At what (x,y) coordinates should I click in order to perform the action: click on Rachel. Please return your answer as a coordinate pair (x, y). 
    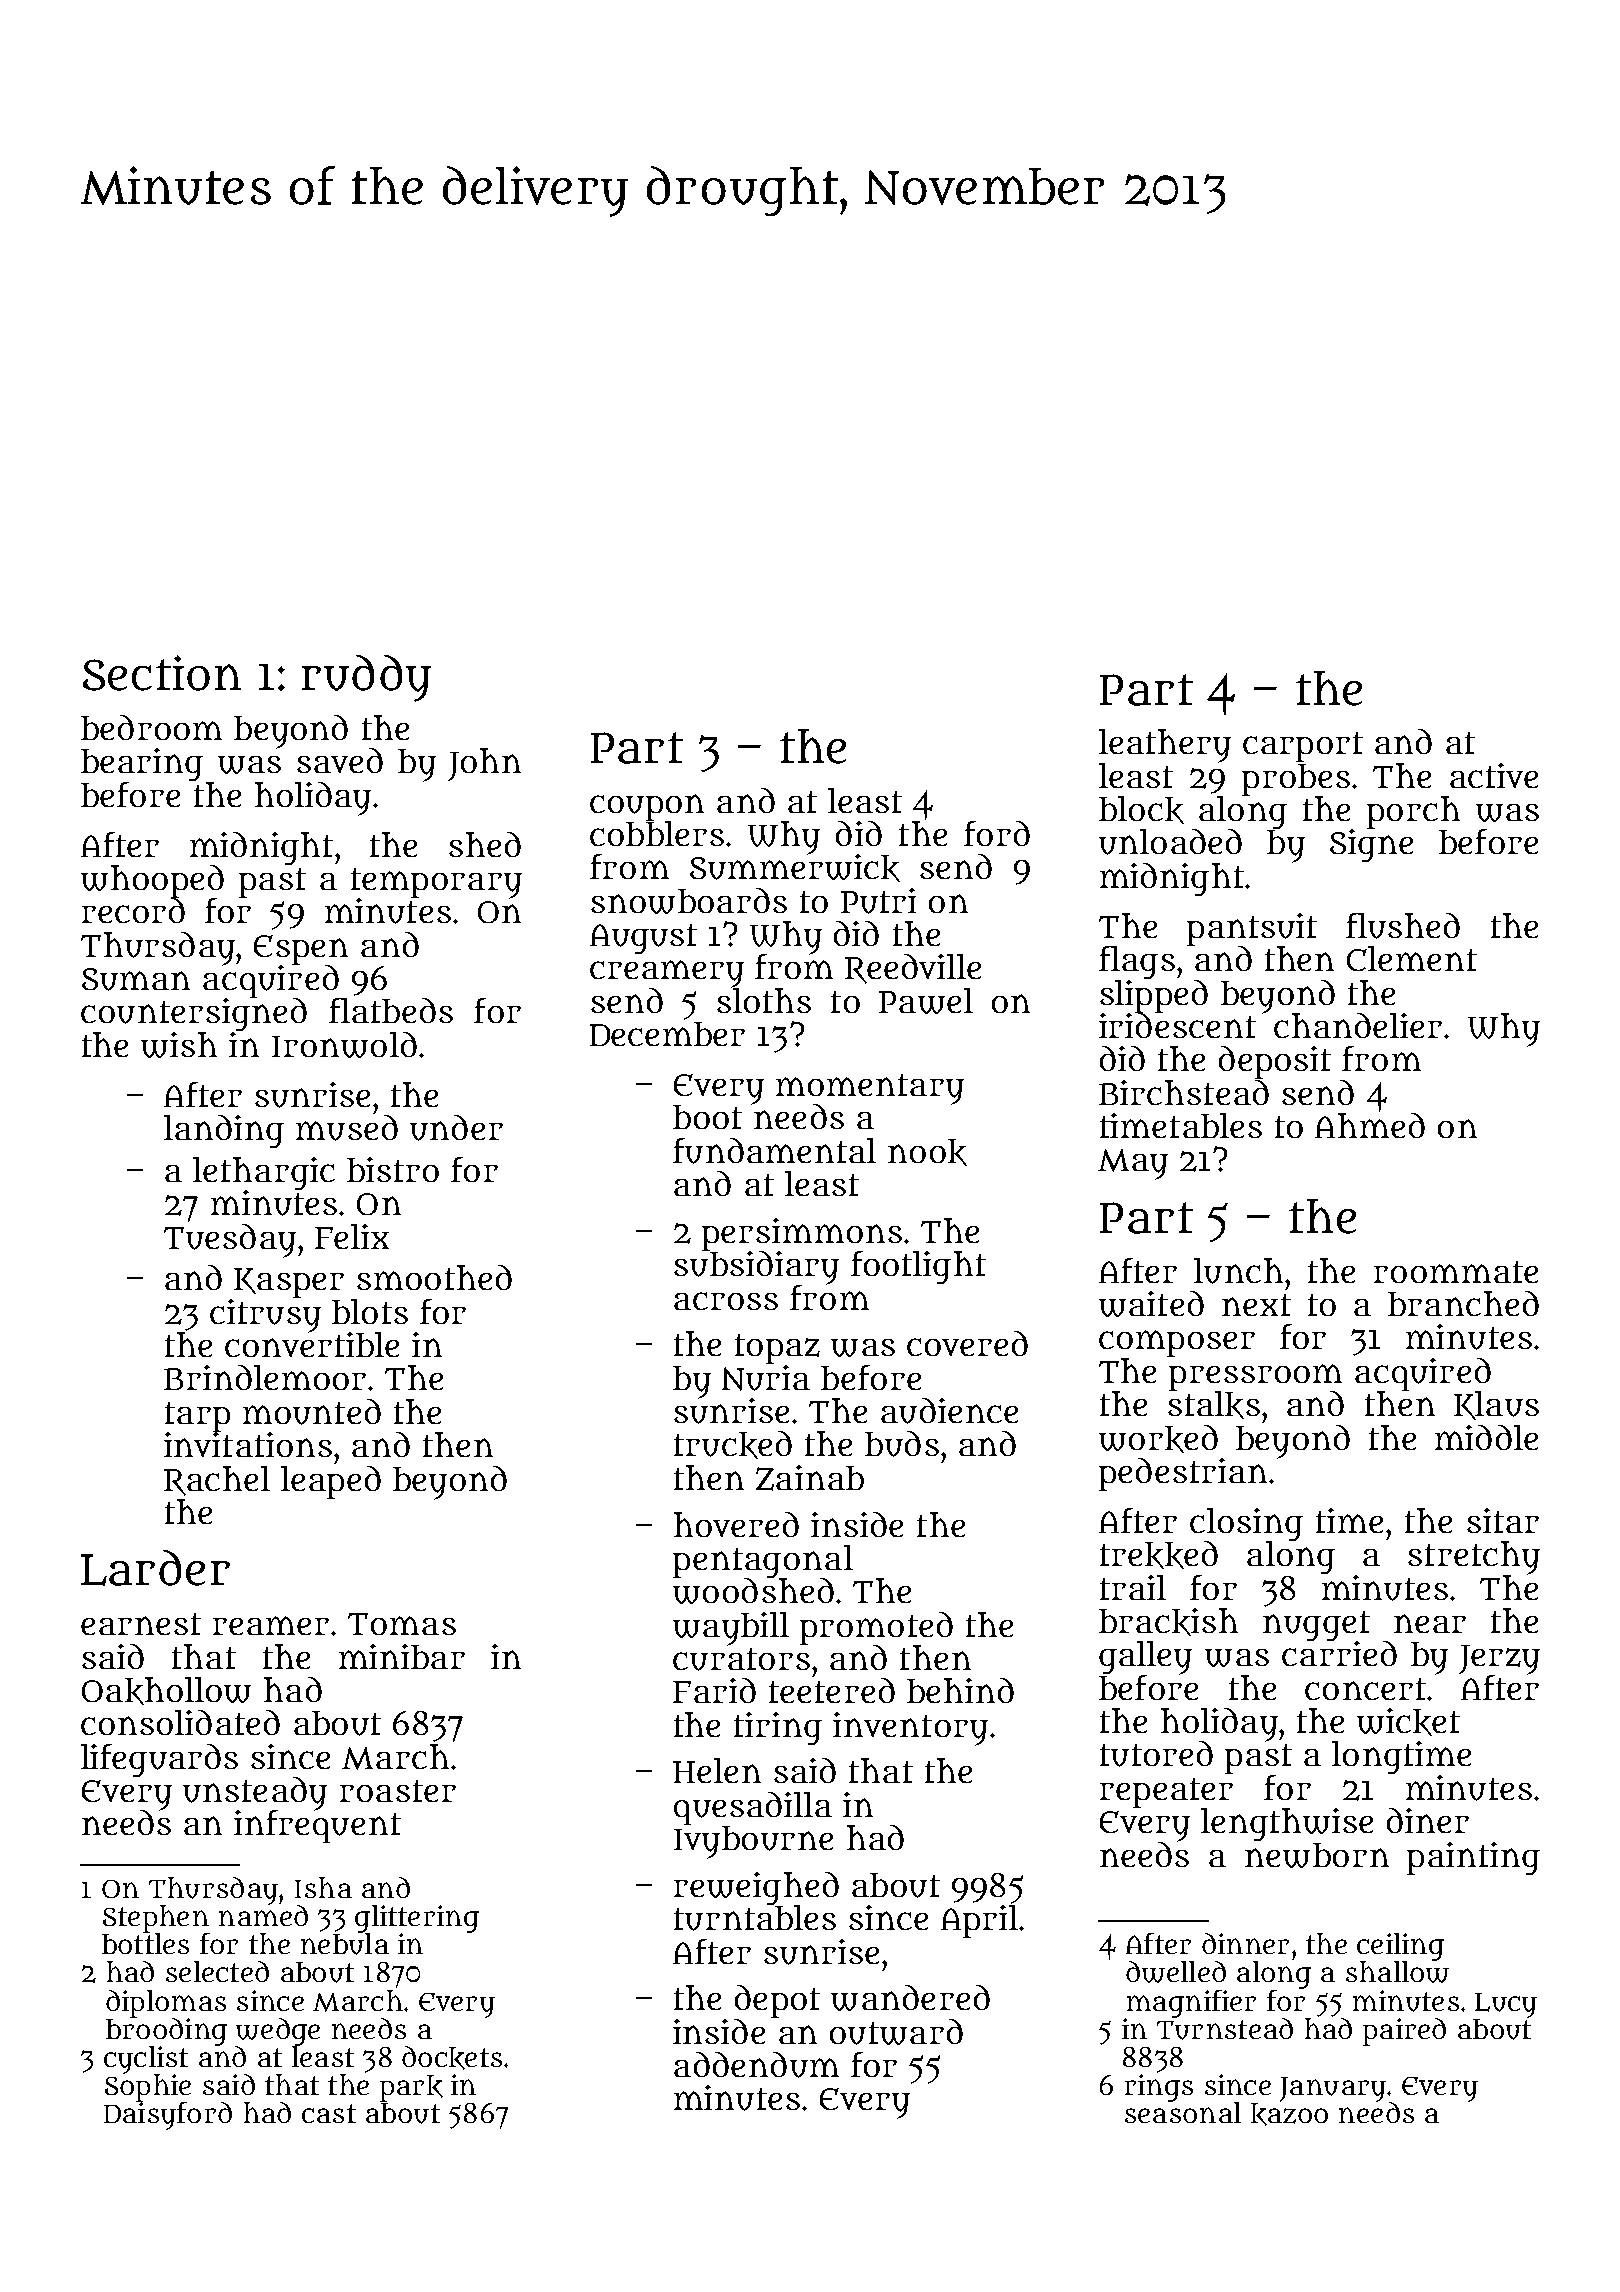
    Looking at the image, I should click on (217, 1481).
